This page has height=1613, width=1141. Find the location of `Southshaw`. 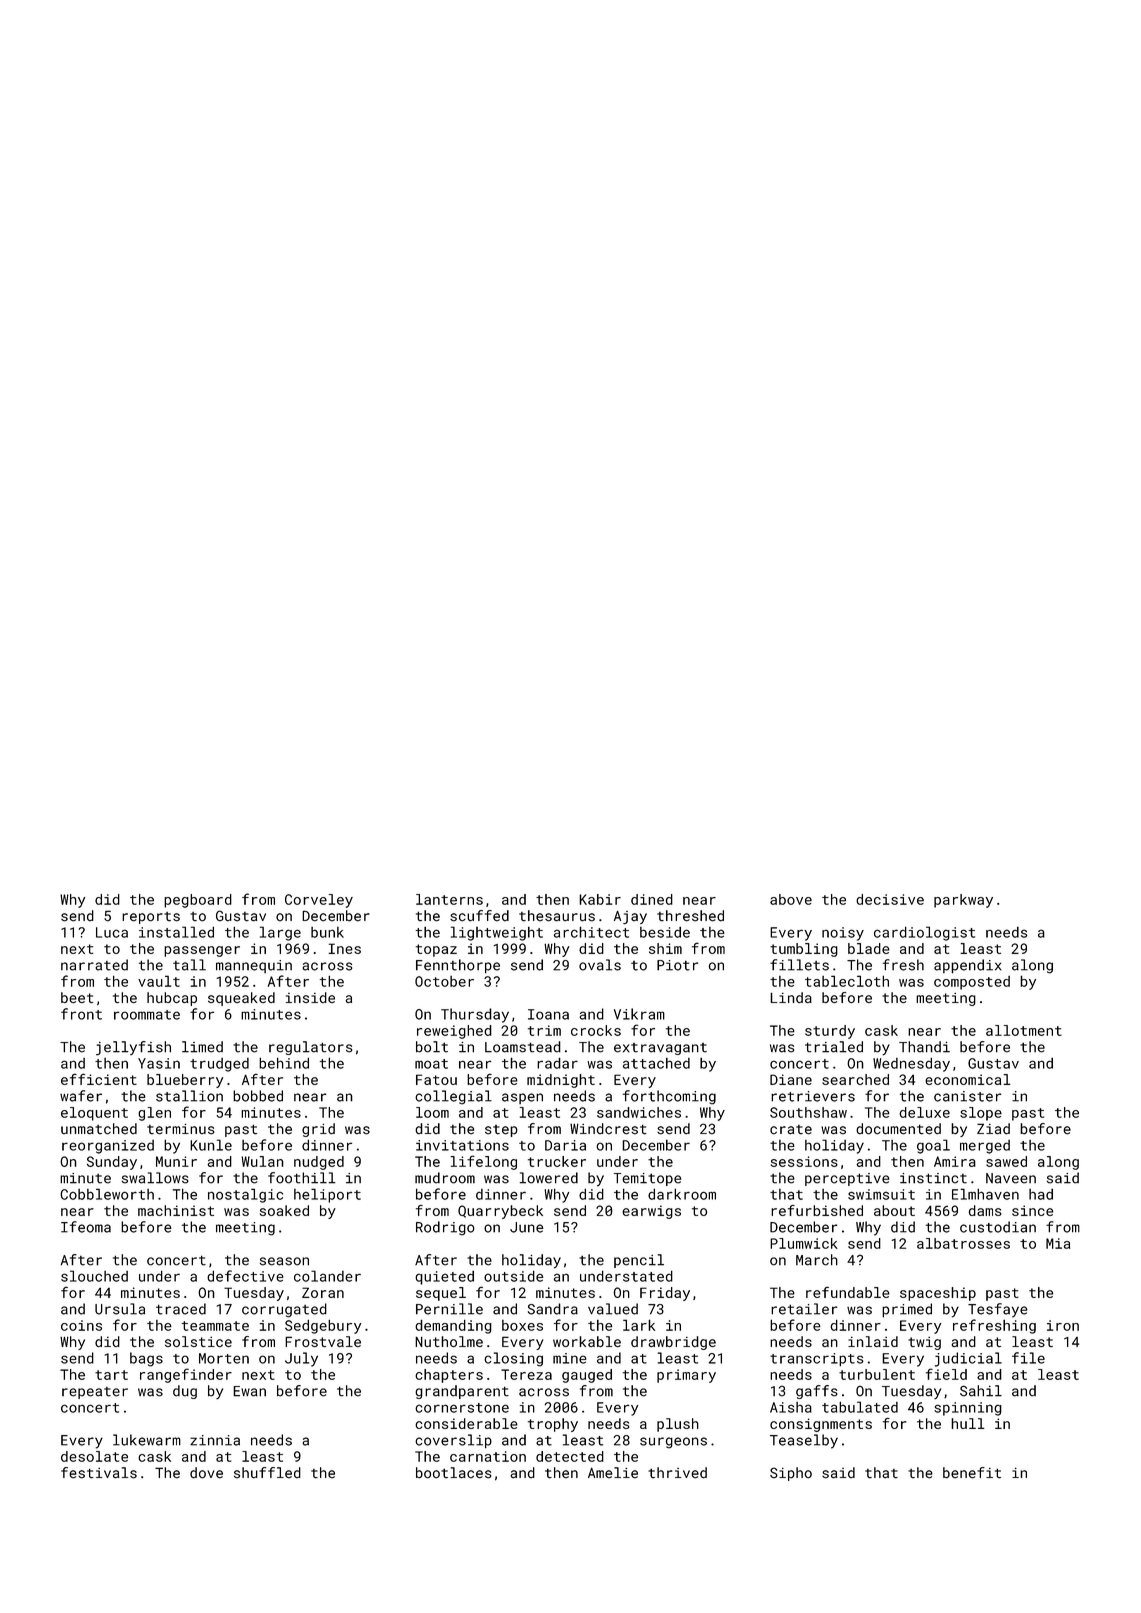

Southshaw is located at coordinates (808, 1112).
